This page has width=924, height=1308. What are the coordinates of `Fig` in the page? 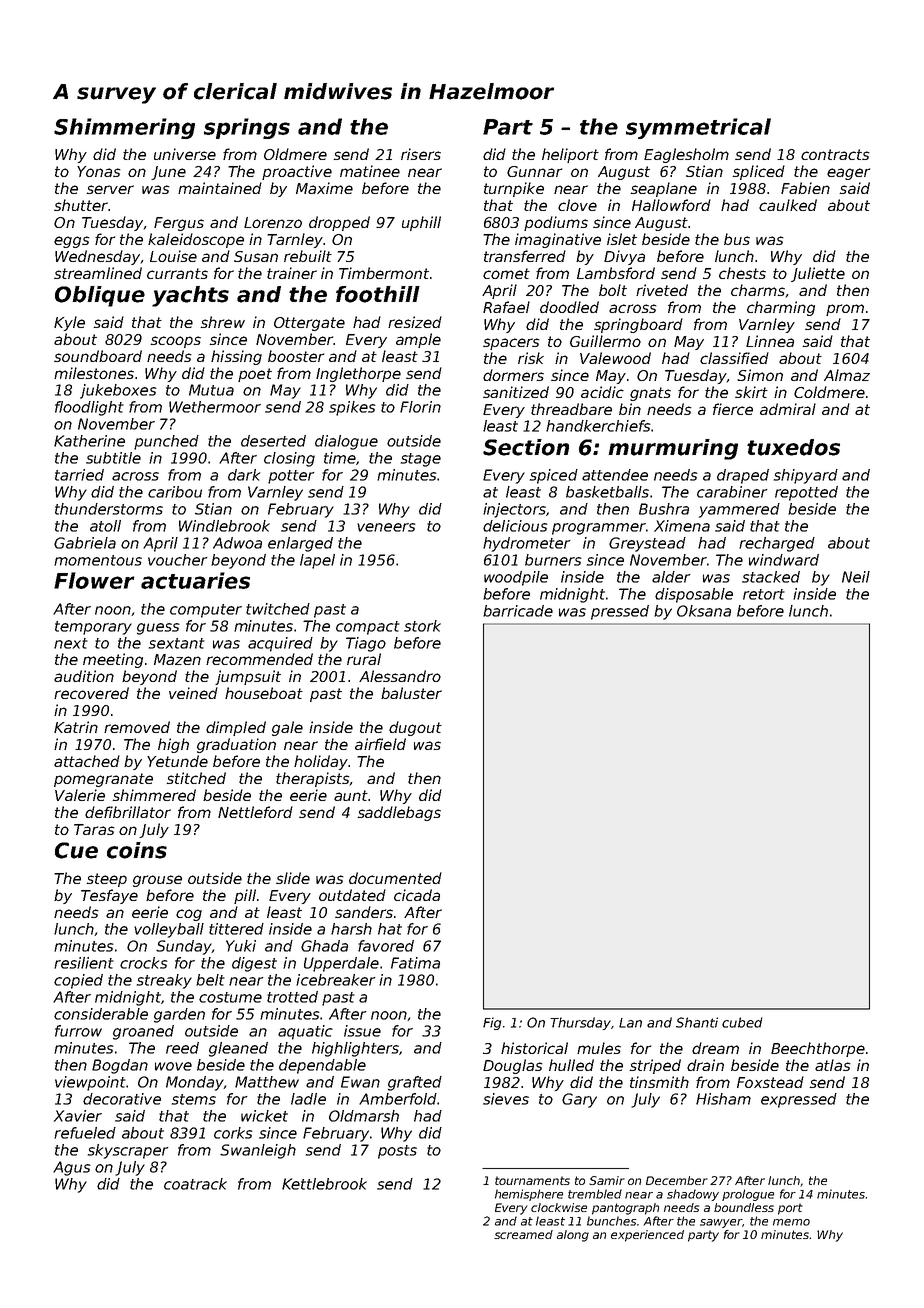 It's located at (492, 1023).
